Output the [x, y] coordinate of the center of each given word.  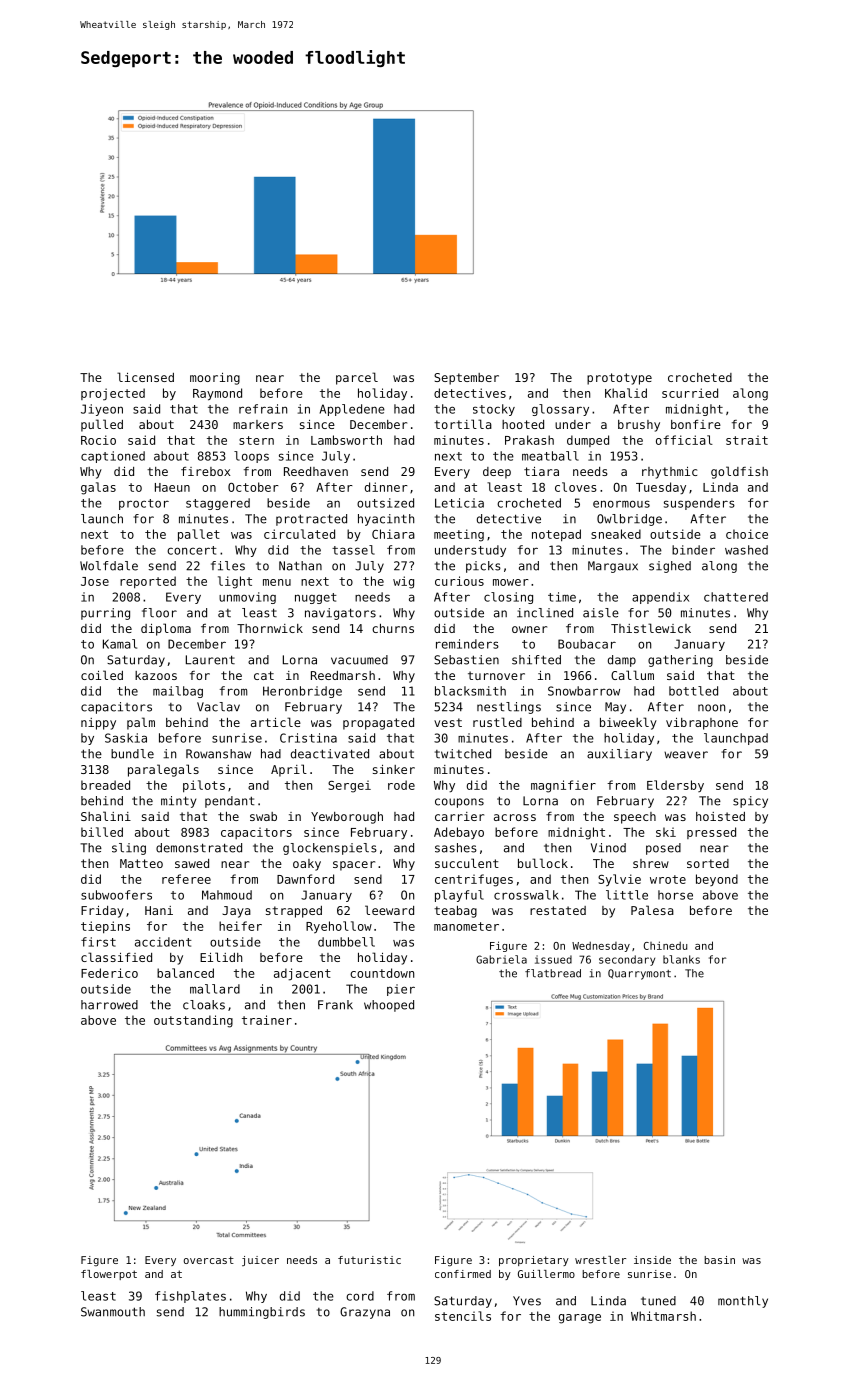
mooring [215, 379]
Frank [335, 1005]
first [98, 942]
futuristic [369, 1260]
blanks [681, 959]
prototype [619, 379]
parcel [357, 378]
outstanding [193, 1021]
